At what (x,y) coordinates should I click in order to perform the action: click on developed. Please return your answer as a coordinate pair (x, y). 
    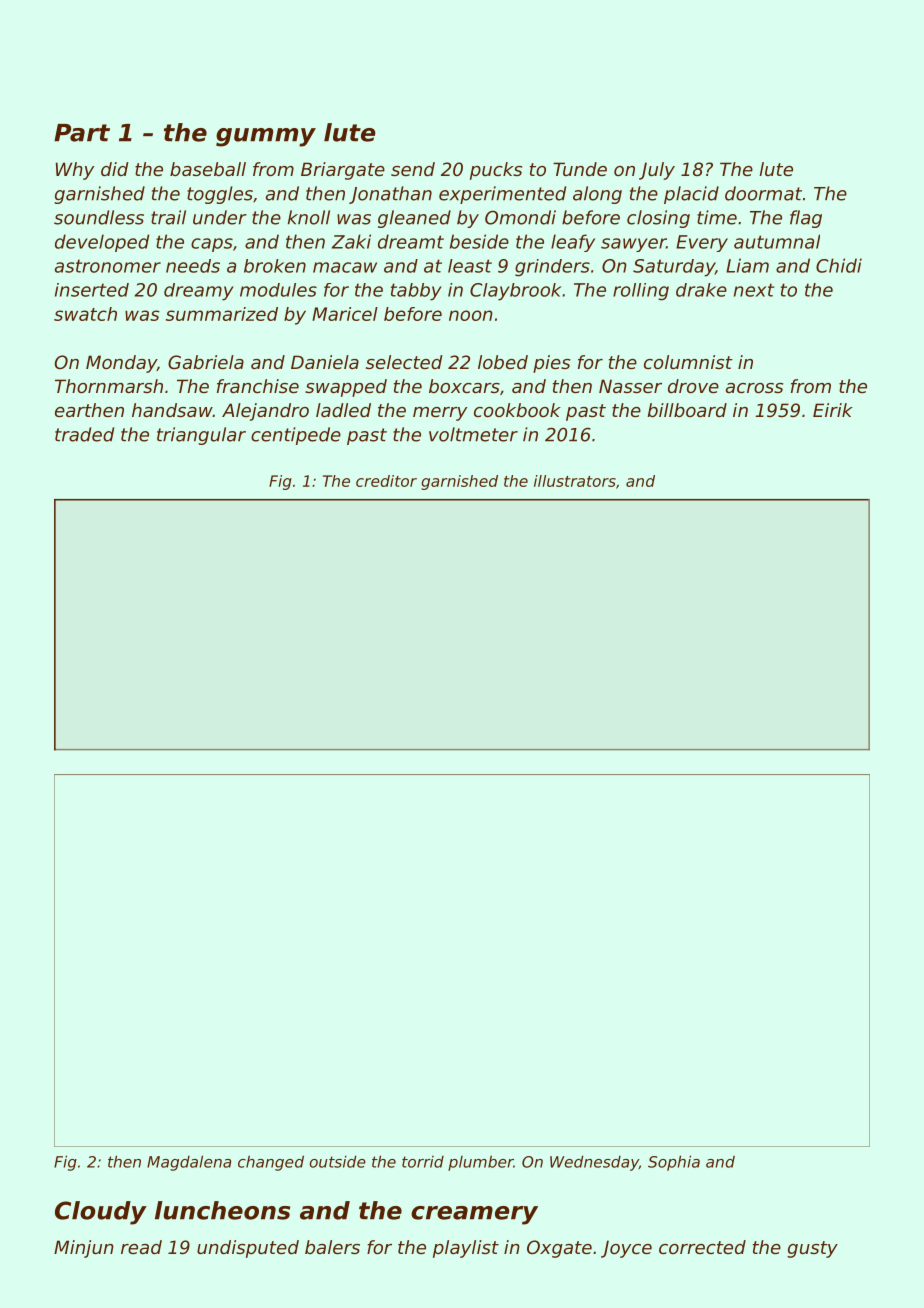
    Looking at the image, I should click on (102, 243).
